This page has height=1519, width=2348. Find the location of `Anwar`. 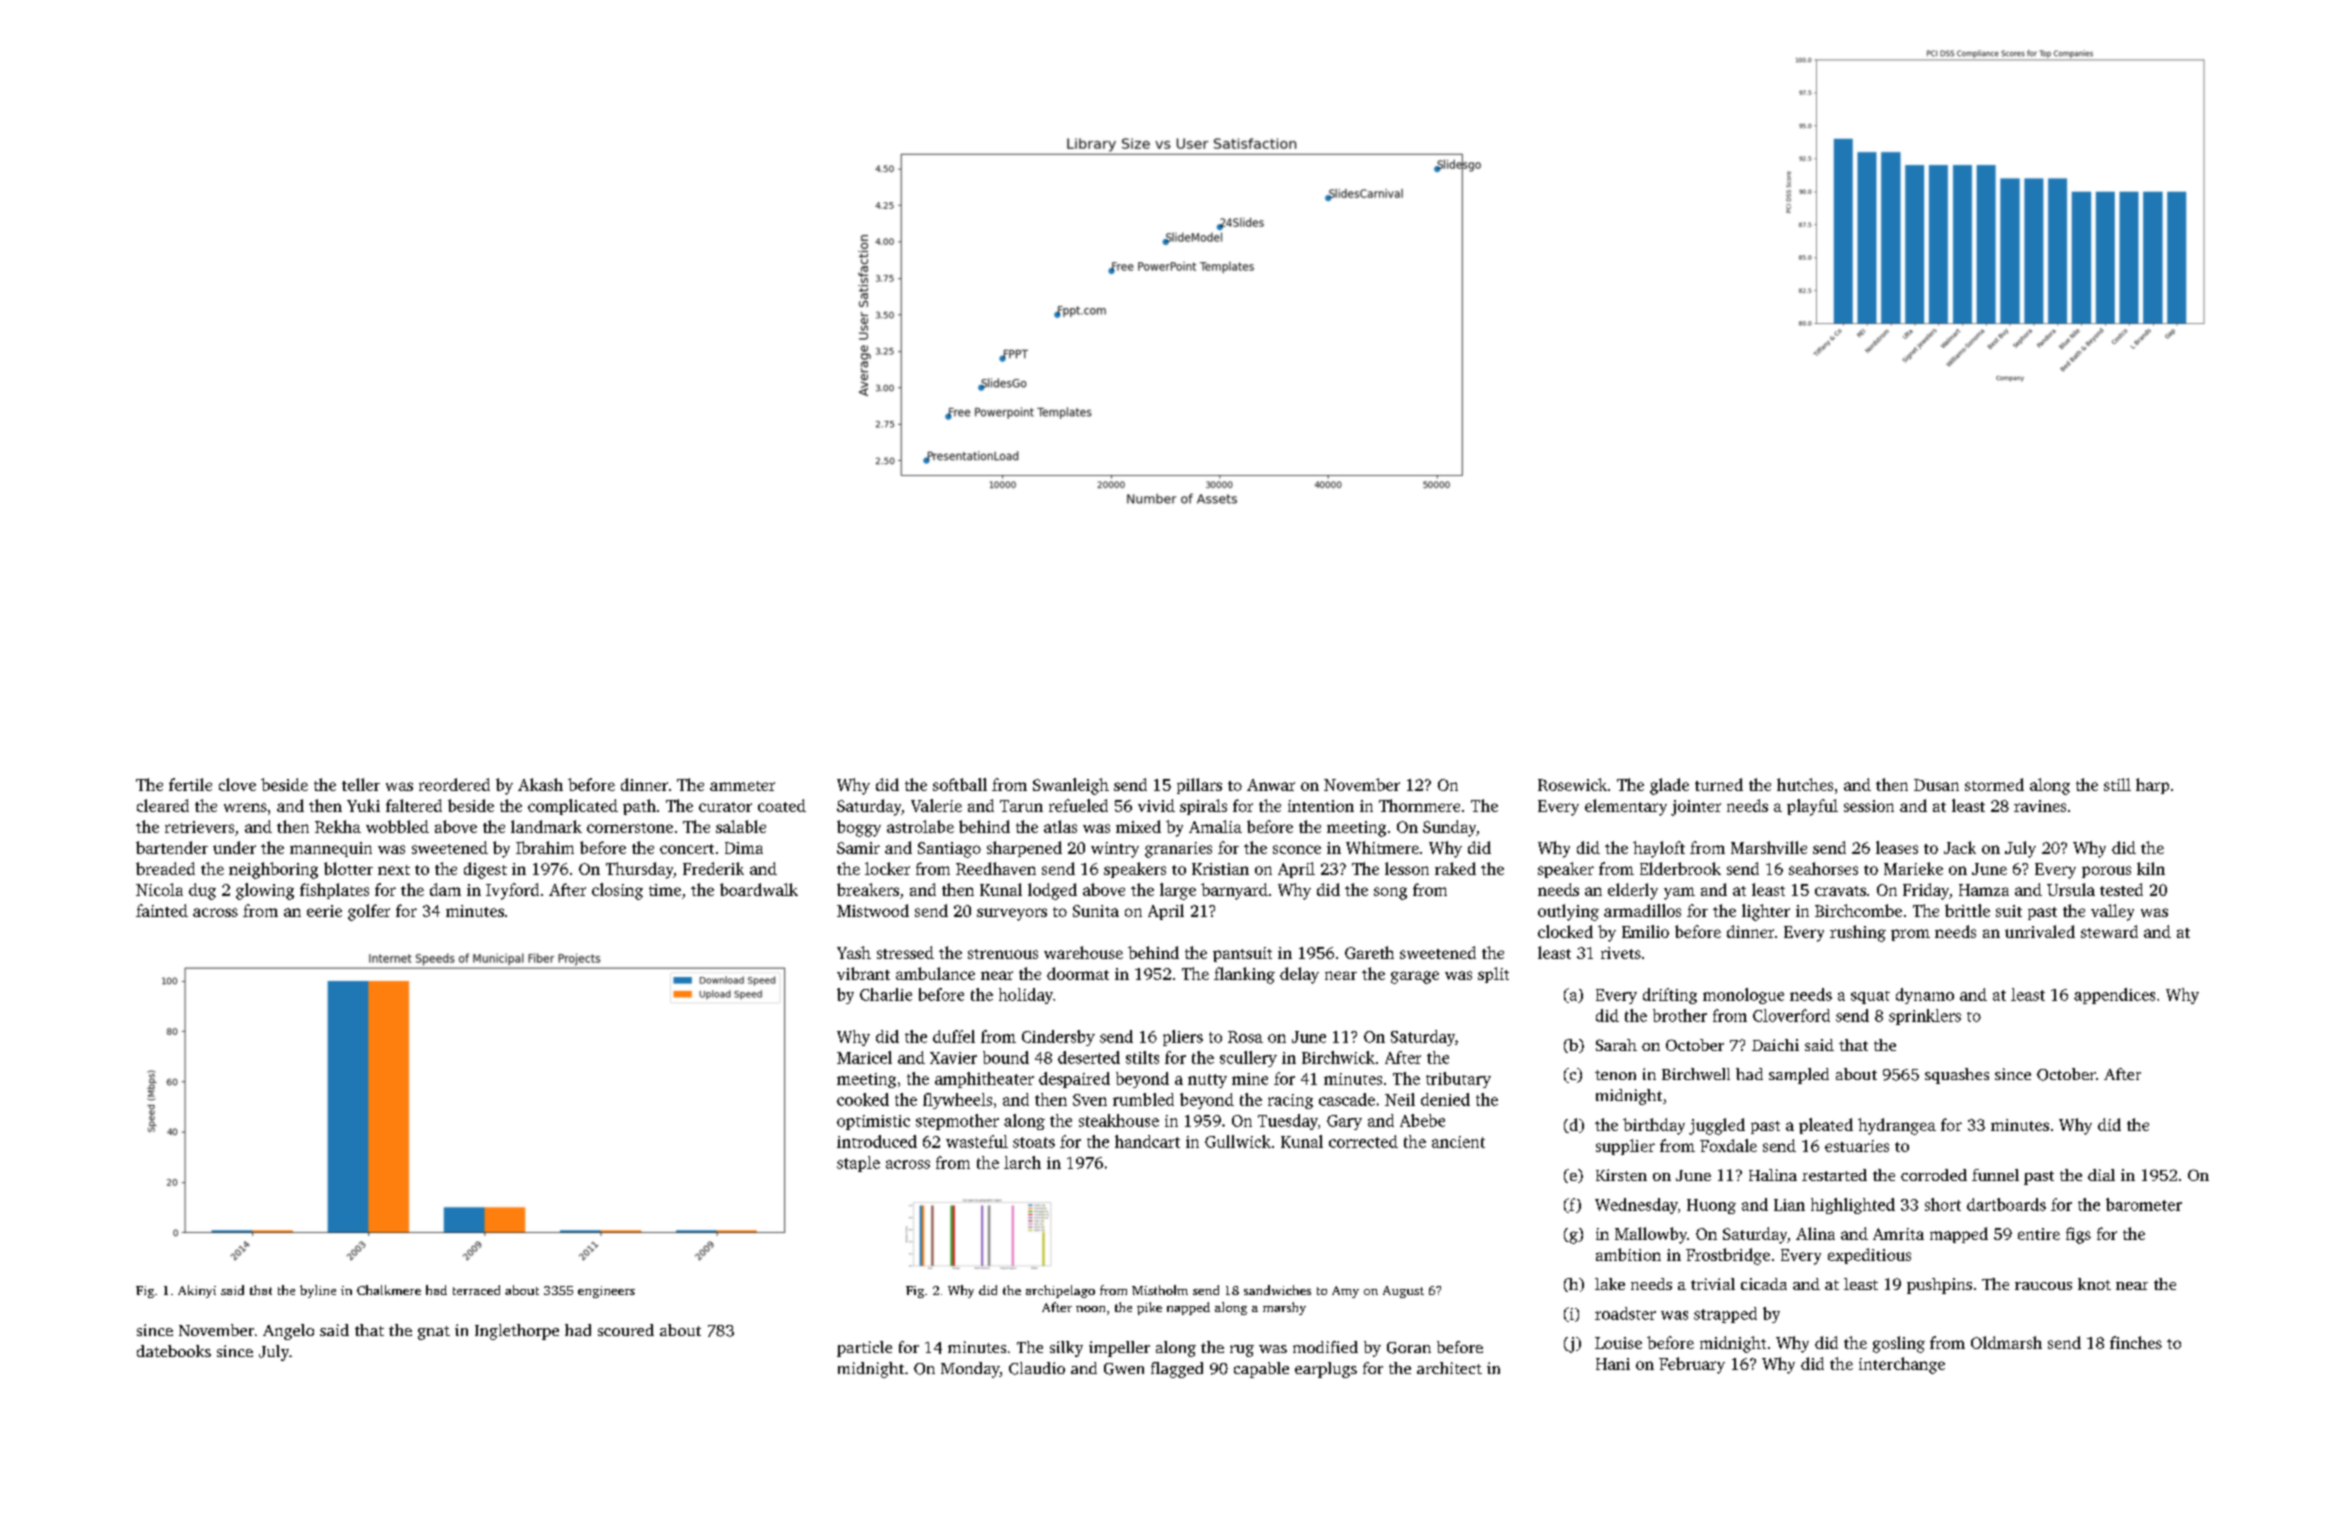

Anwar is located at coordinates (1271, 785).
